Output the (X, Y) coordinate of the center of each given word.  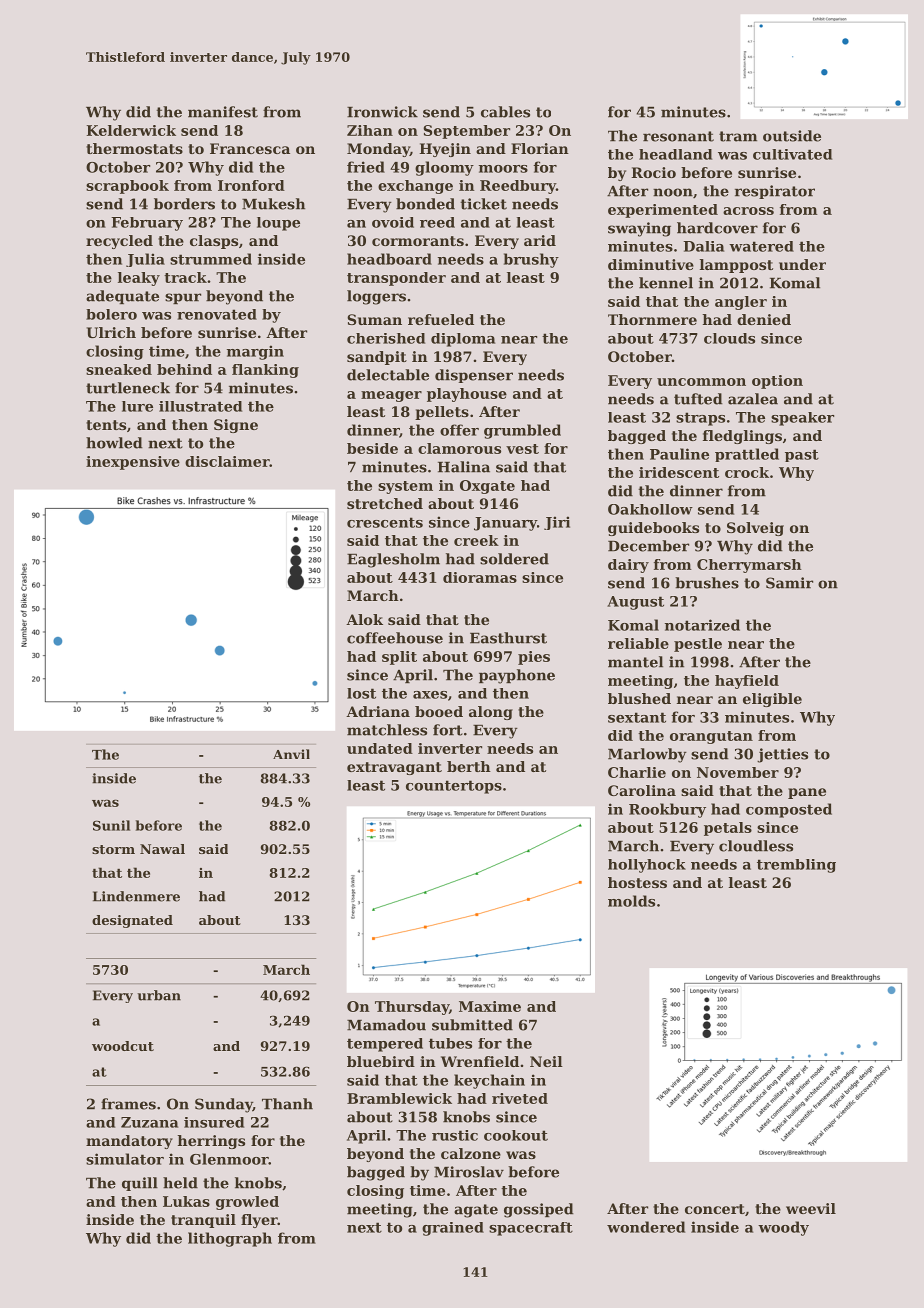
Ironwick (382, 112)
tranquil (203, 1221)
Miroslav (469, 1172)
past (802, 455)
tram (738, 136)
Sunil (111, 825)
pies (534, 658)
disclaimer (227, 461)
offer (459, 430)
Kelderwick (131, 130)
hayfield (747, 682)
